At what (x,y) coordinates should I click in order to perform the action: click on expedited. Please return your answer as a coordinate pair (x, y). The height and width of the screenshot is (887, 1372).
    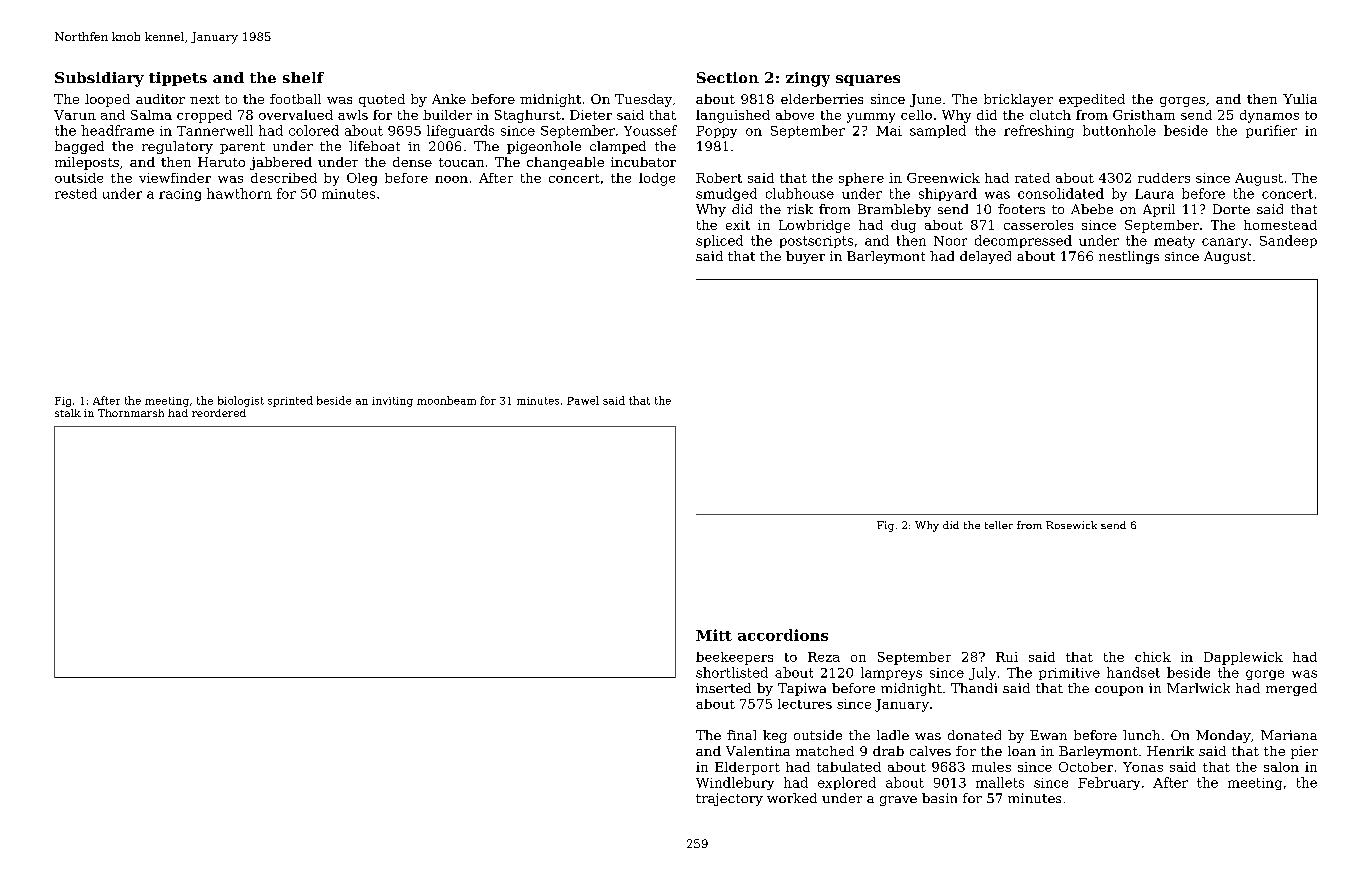
    Looking at the image, I should click on (1092, 100).
